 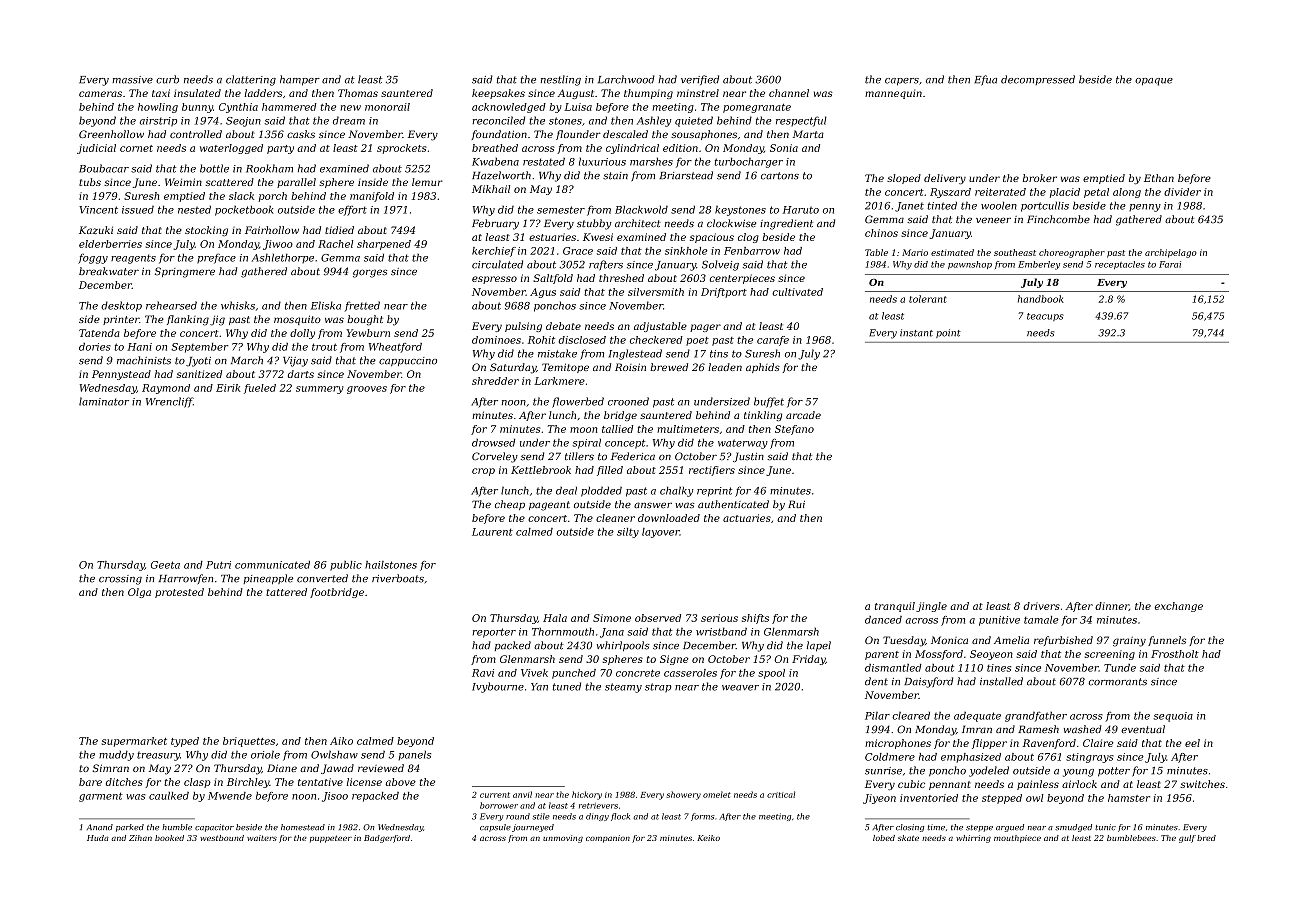 I want to click on hamper, so click(x=300, y=80).
